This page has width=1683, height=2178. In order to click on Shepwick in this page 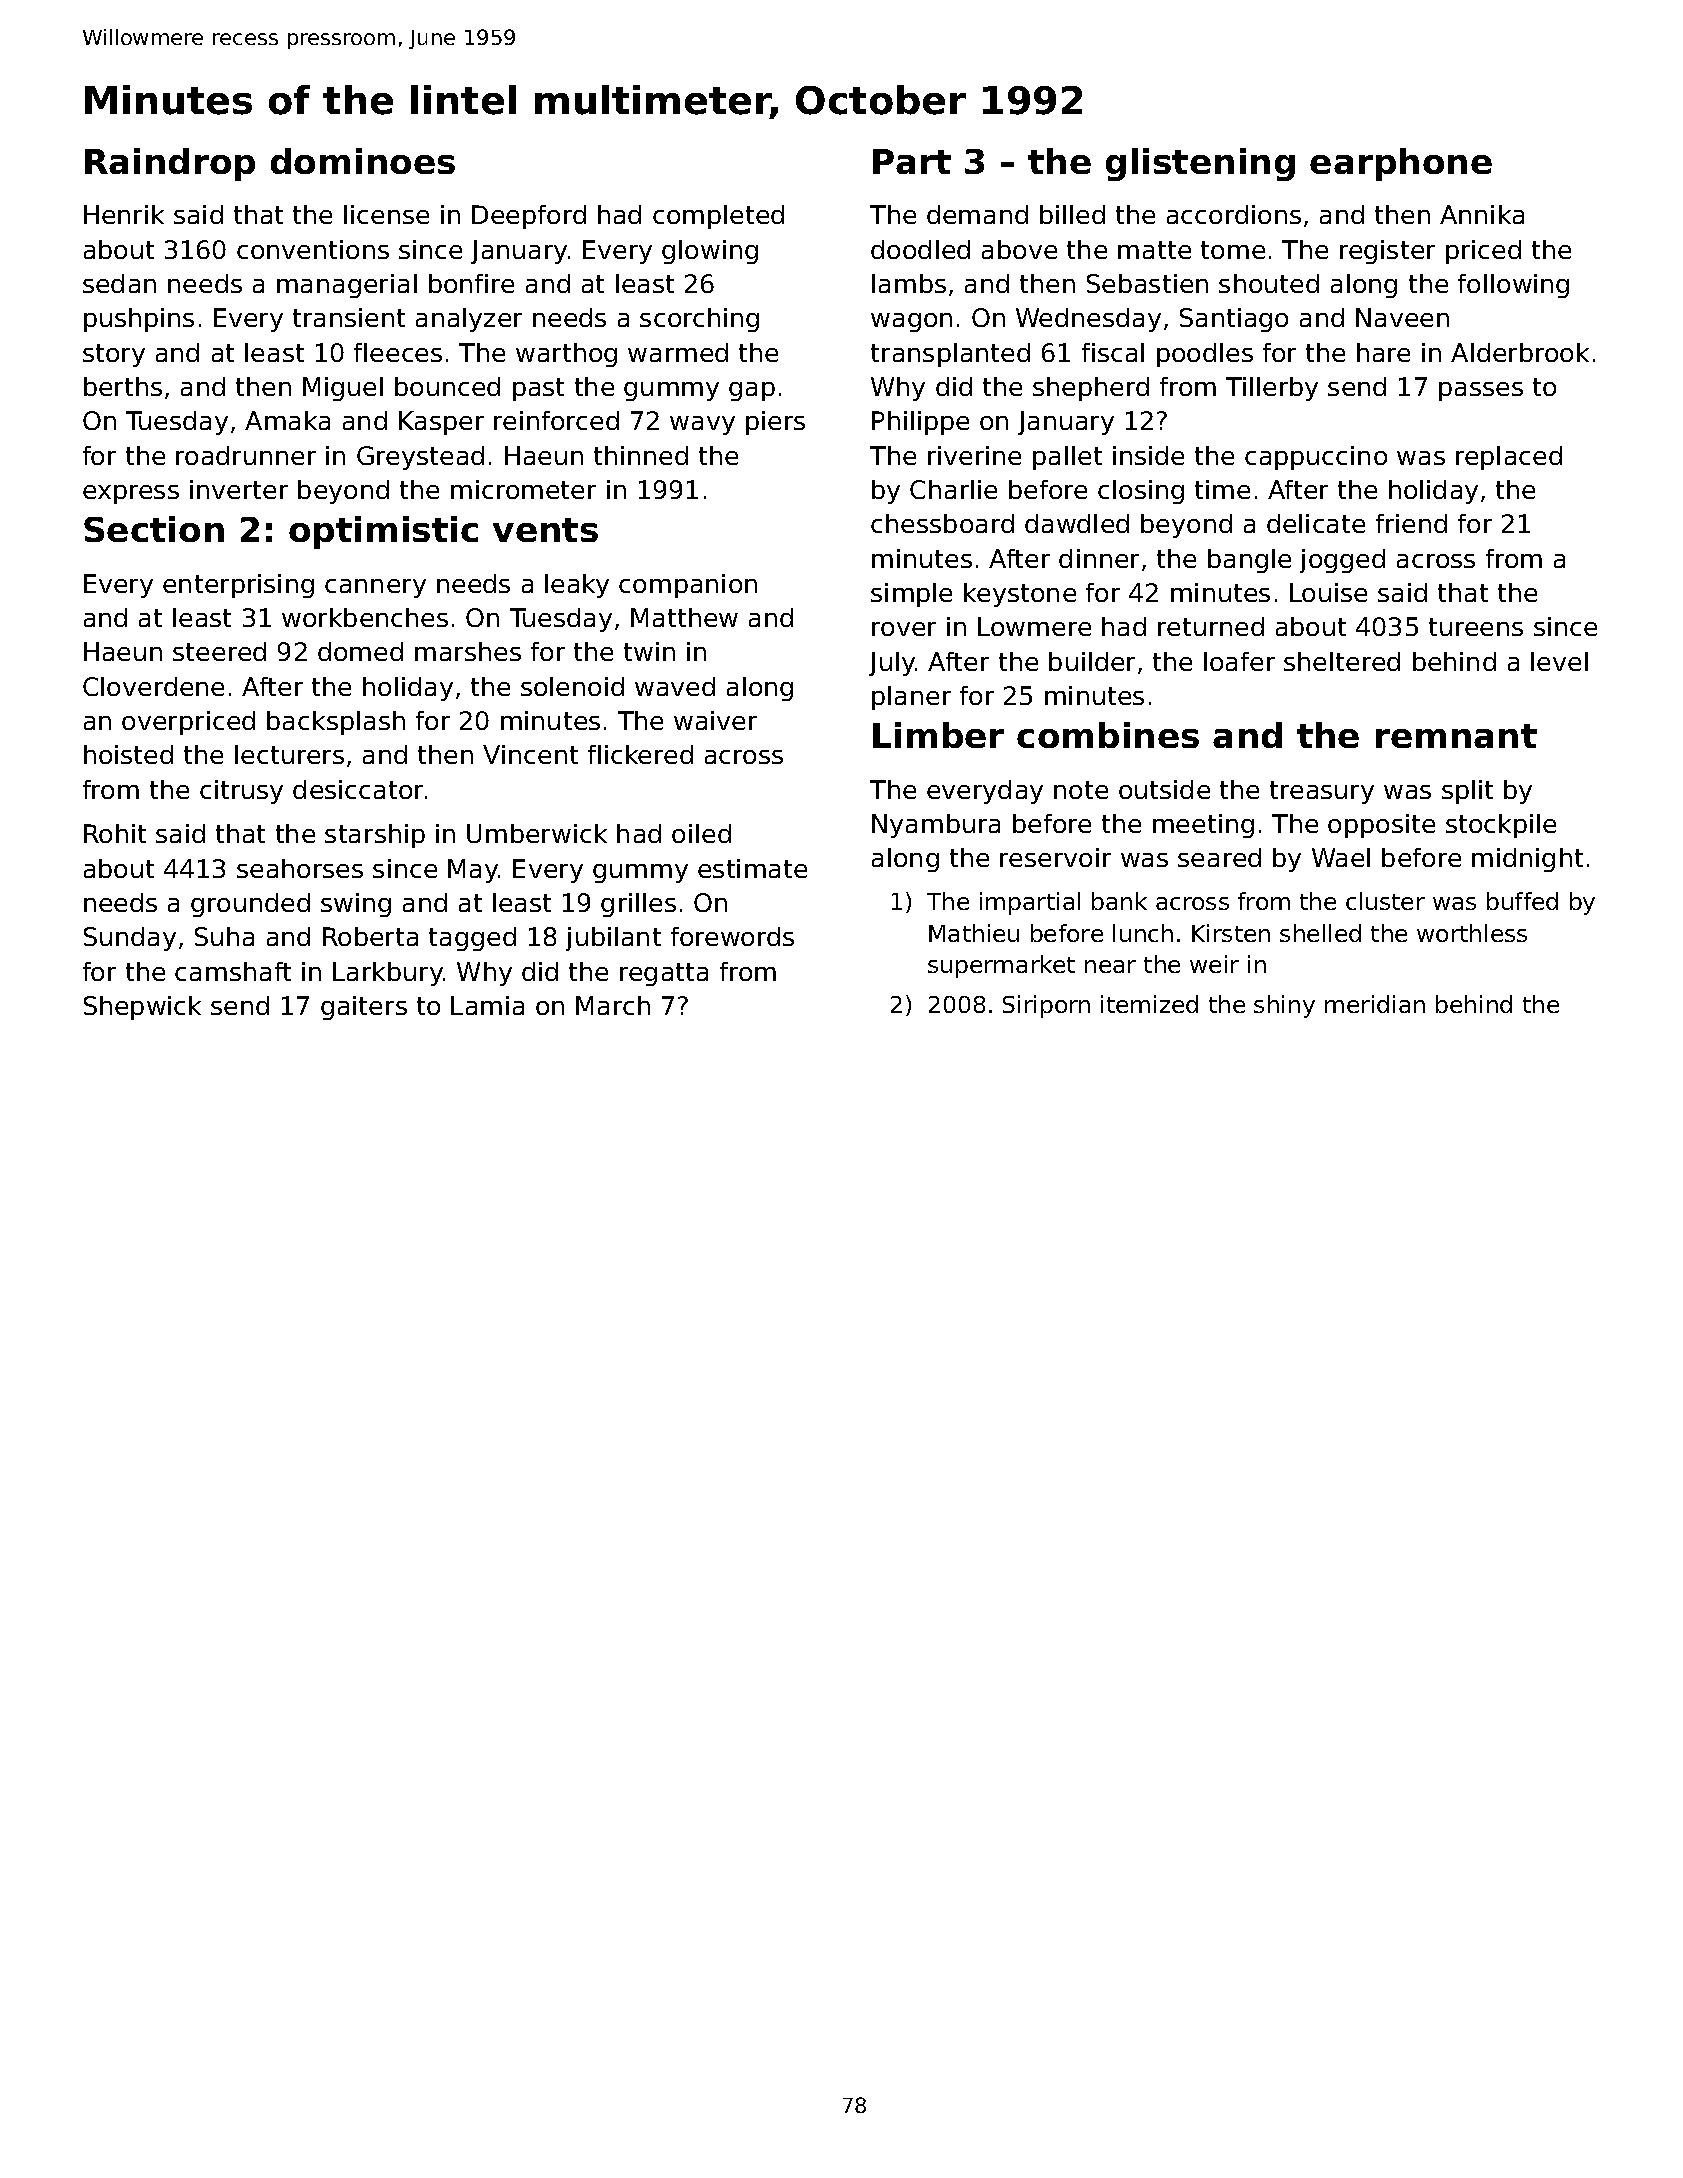, I will do `click(142, 1008)`.
